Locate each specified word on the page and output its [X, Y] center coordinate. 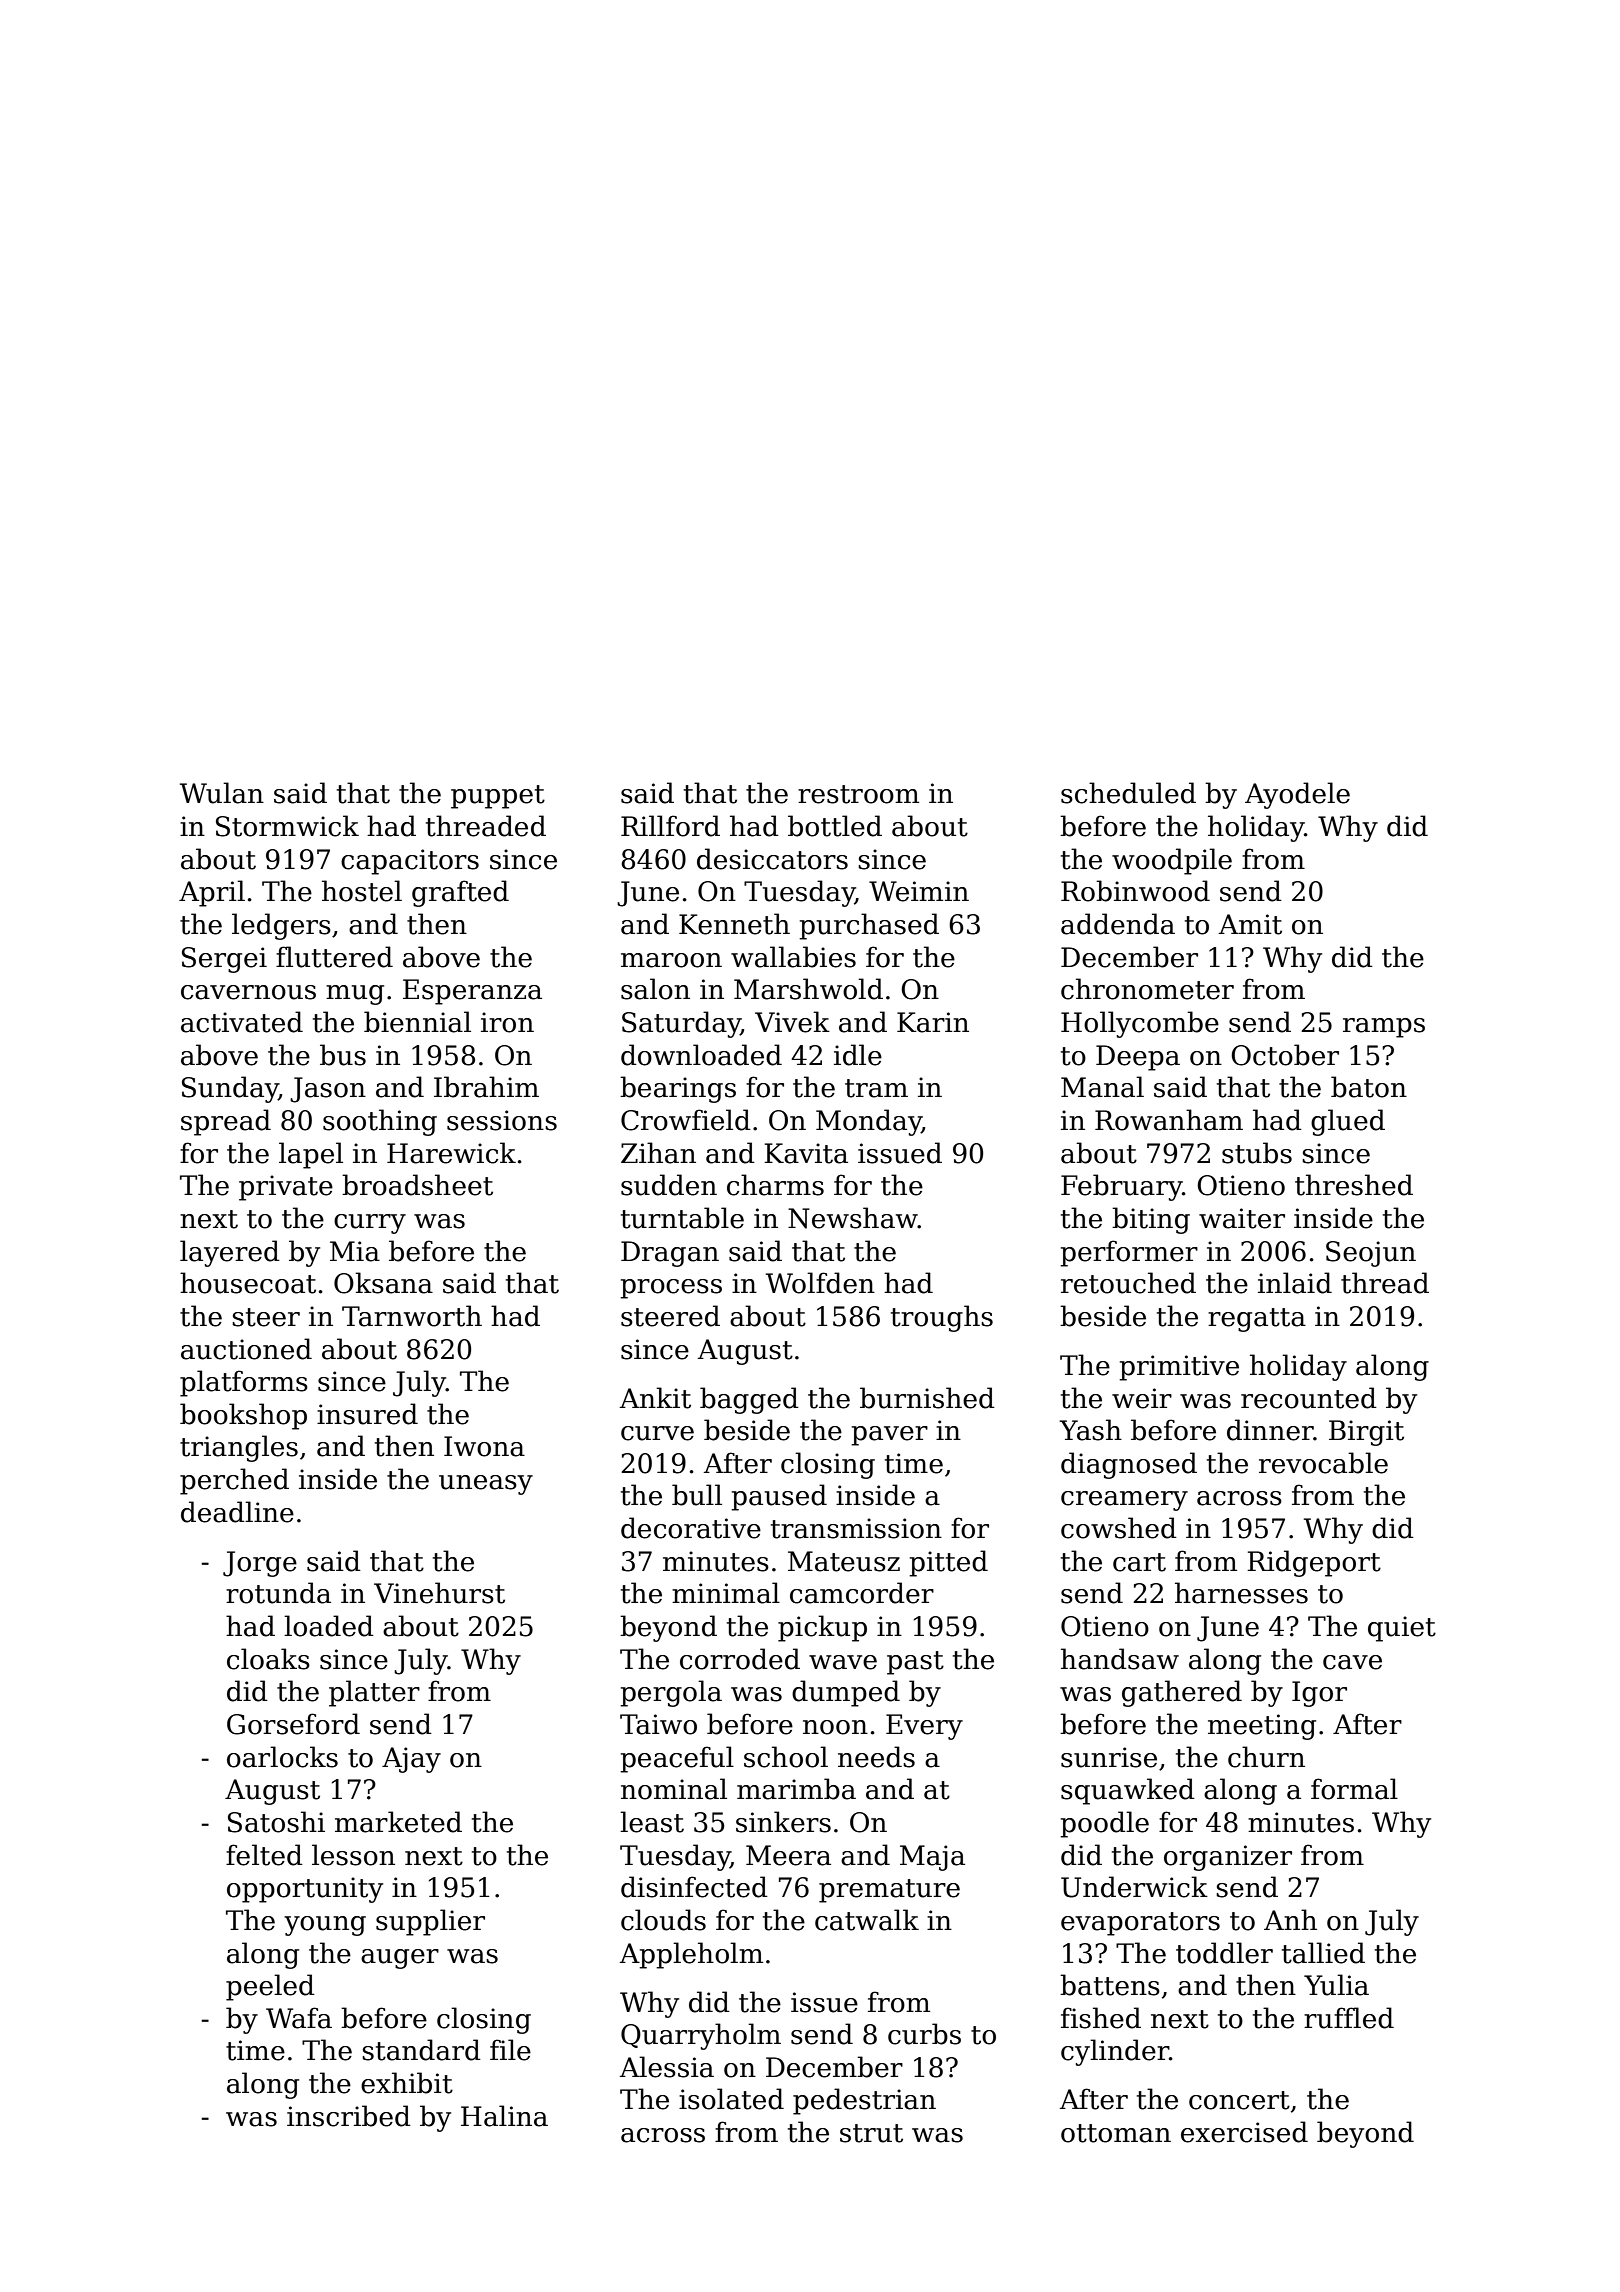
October [1285, 1055]
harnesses [1241, 1593]
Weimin [919, 891]
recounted [1309, 1398]
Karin [933, 1022]
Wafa [299, 2018]
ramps [1384, 1028]
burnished [927, 1398]
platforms [244, 1383]
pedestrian [864, 2101]
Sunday [230, 1089]
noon [835, 1727]
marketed [398, 1822]
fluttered [334, 957]
